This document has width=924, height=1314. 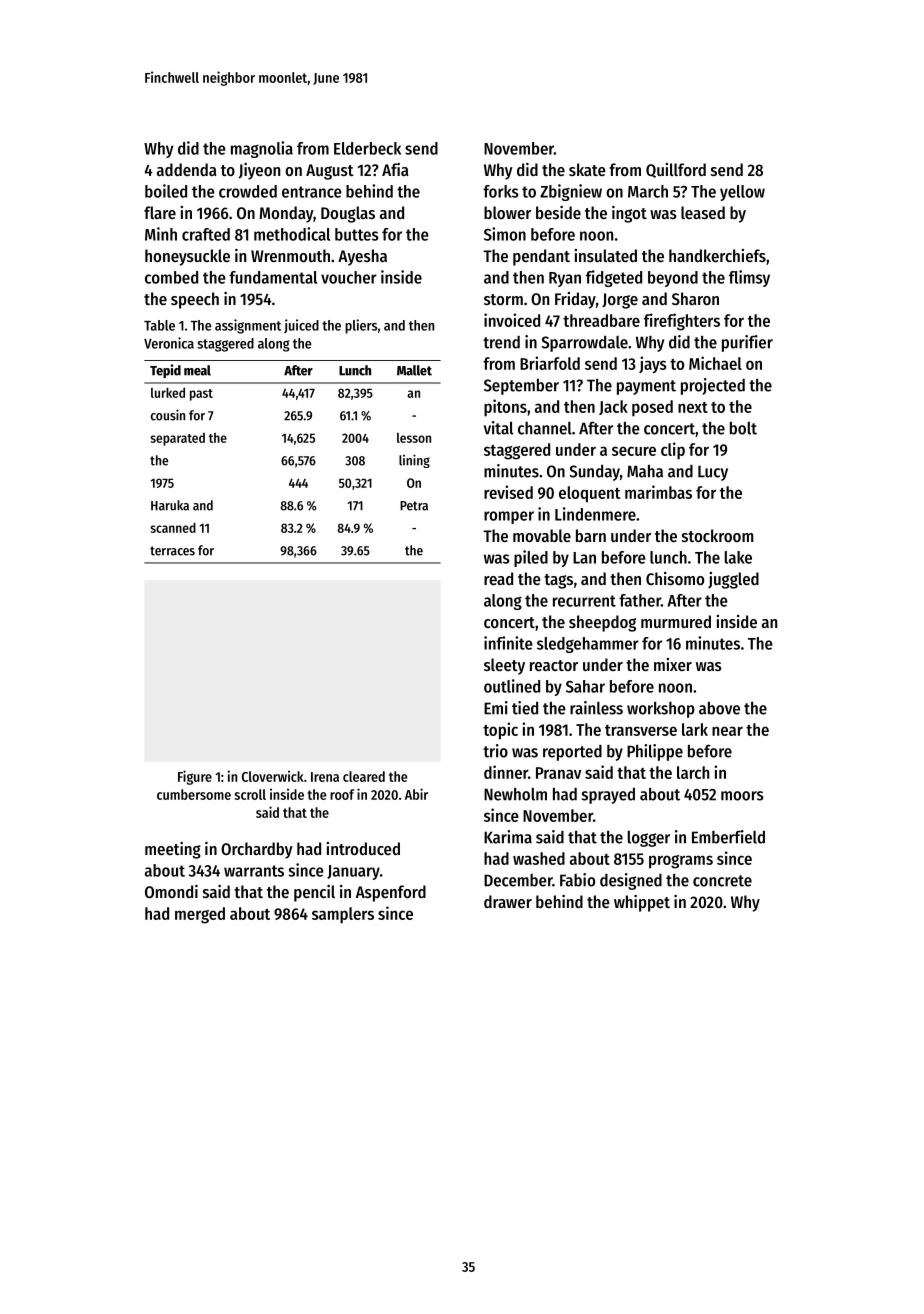 I want to click on Sparrowdale, so click(x=585, y=344).
